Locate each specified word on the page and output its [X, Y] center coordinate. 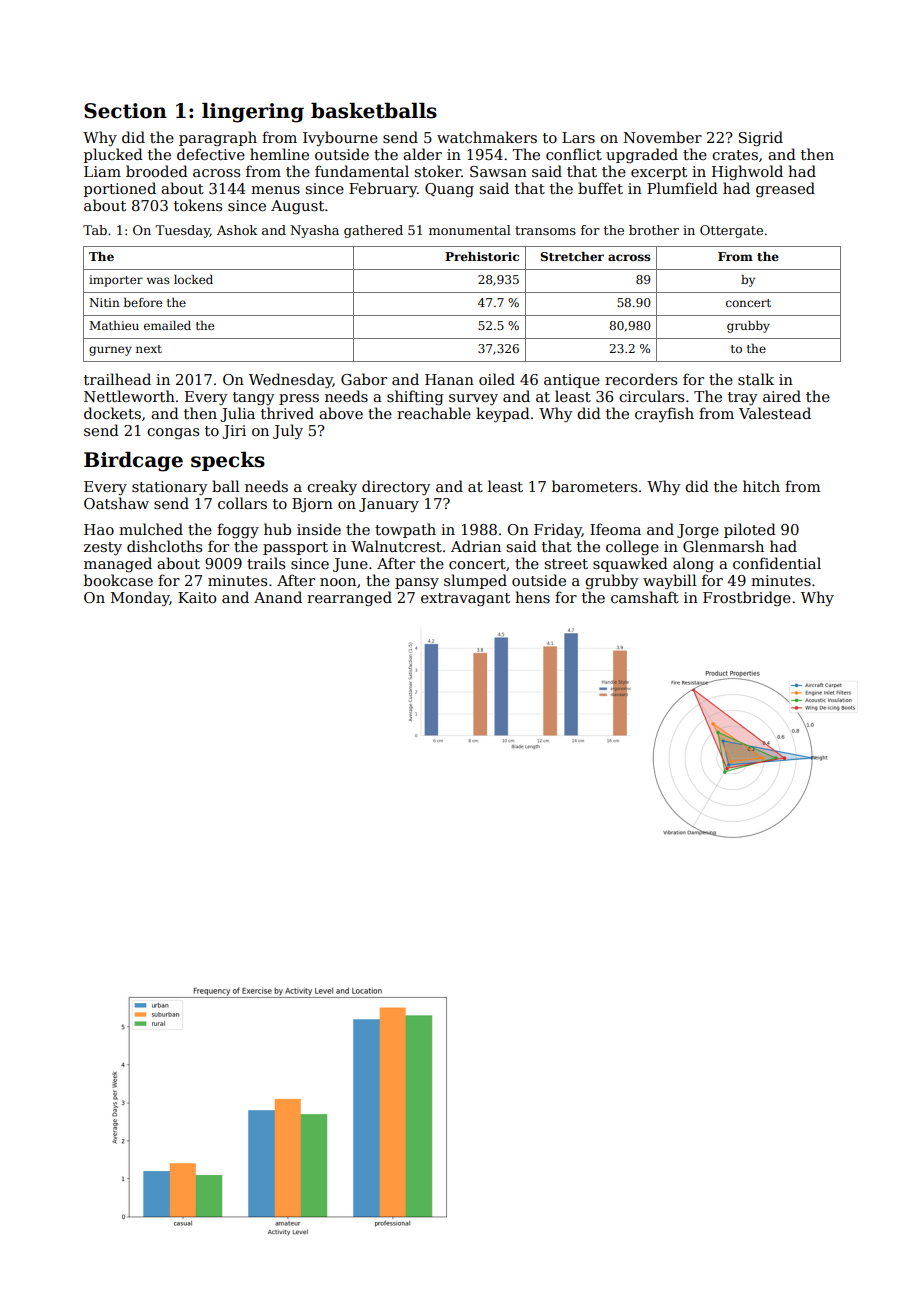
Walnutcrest [396, 546]
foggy [238, 531]
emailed [167, 325]
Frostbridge [747, 598]
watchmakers [487, 137]
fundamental [362, 171]
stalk [756, 379]
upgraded [642, 156]
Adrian [476, 546]
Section [125, 111]
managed [118, 564]
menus [275, 190]
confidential [777, 563]
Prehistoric [482, 256]
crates [735, 155]
